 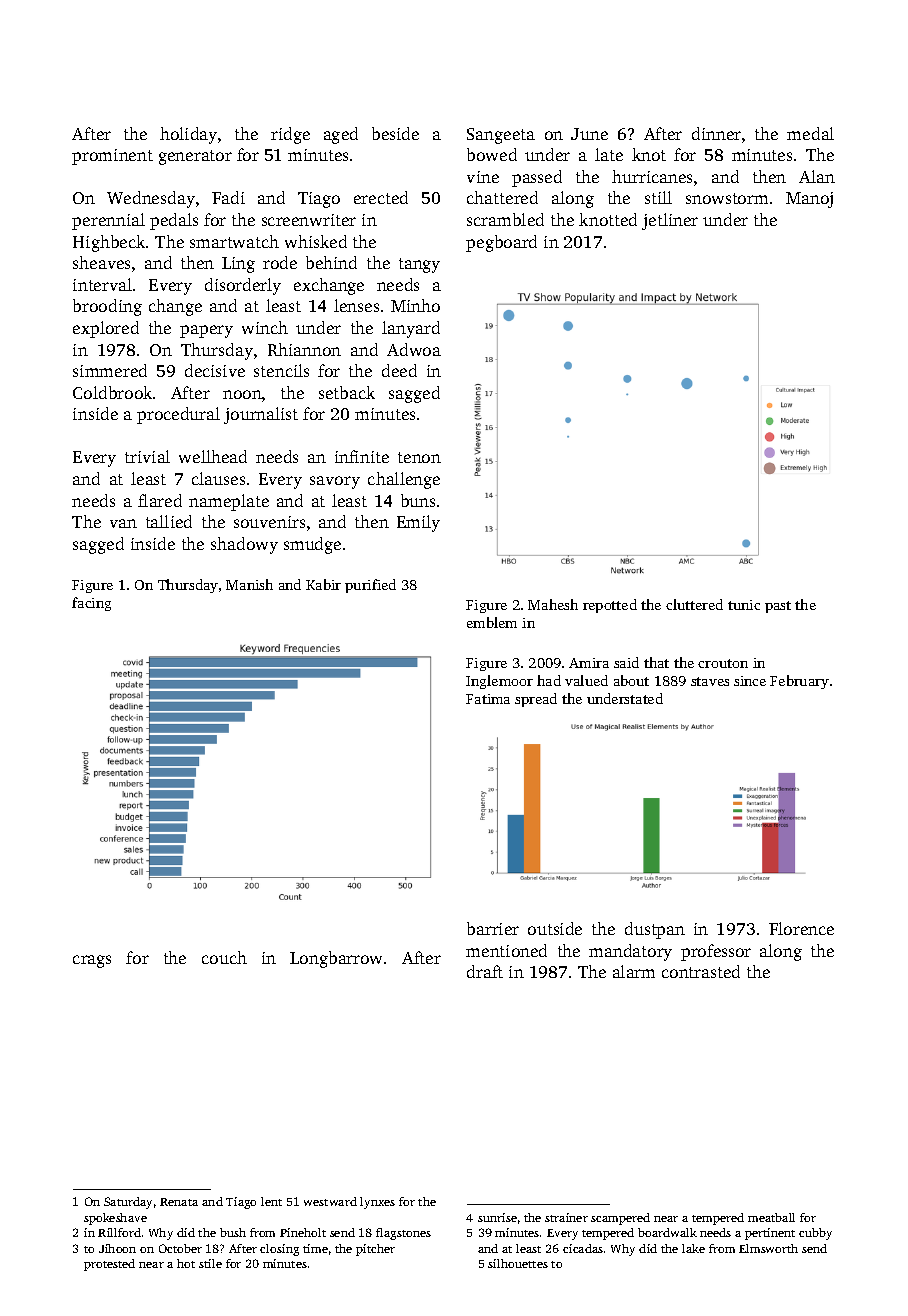 I want to click on couch, so click(x=224, y=957).
